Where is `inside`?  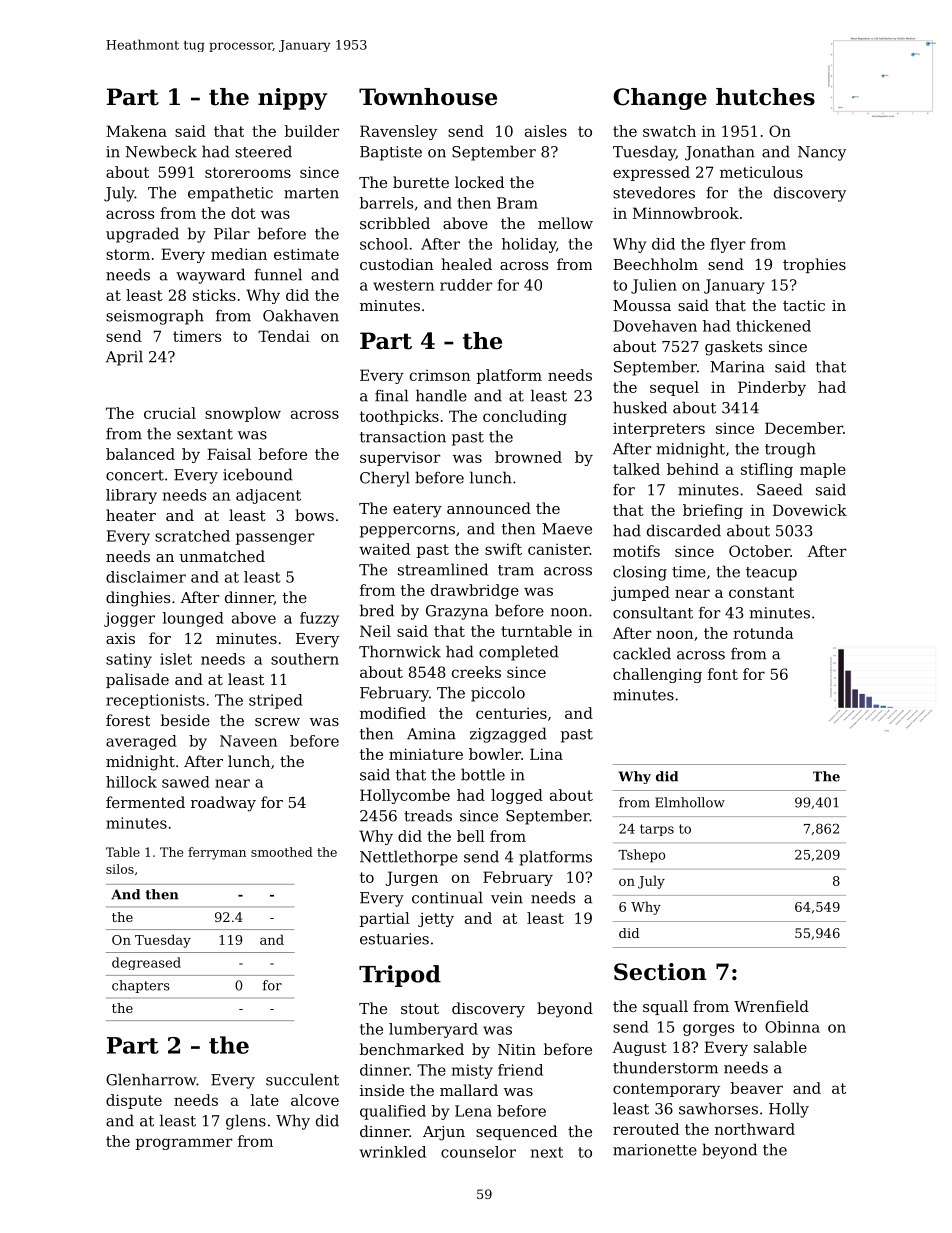
inside is located at coordinates (382, 1090).
